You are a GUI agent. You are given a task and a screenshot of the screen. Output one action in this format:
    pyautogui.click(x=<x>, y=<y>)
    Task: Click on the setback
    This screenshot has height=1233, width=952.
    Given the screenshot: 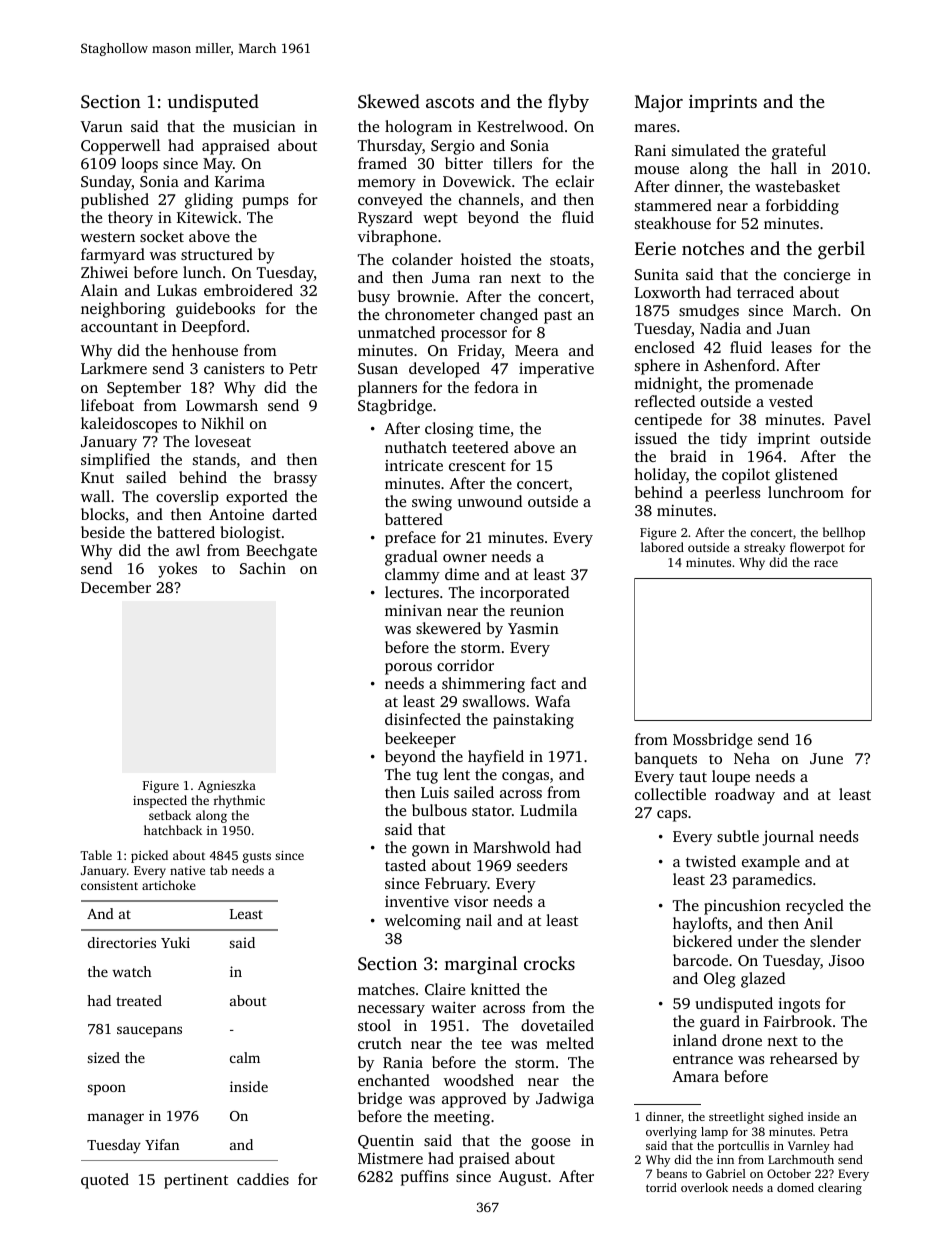 What is the action you would take?
    pyautogui.click(x=170, y=815)
